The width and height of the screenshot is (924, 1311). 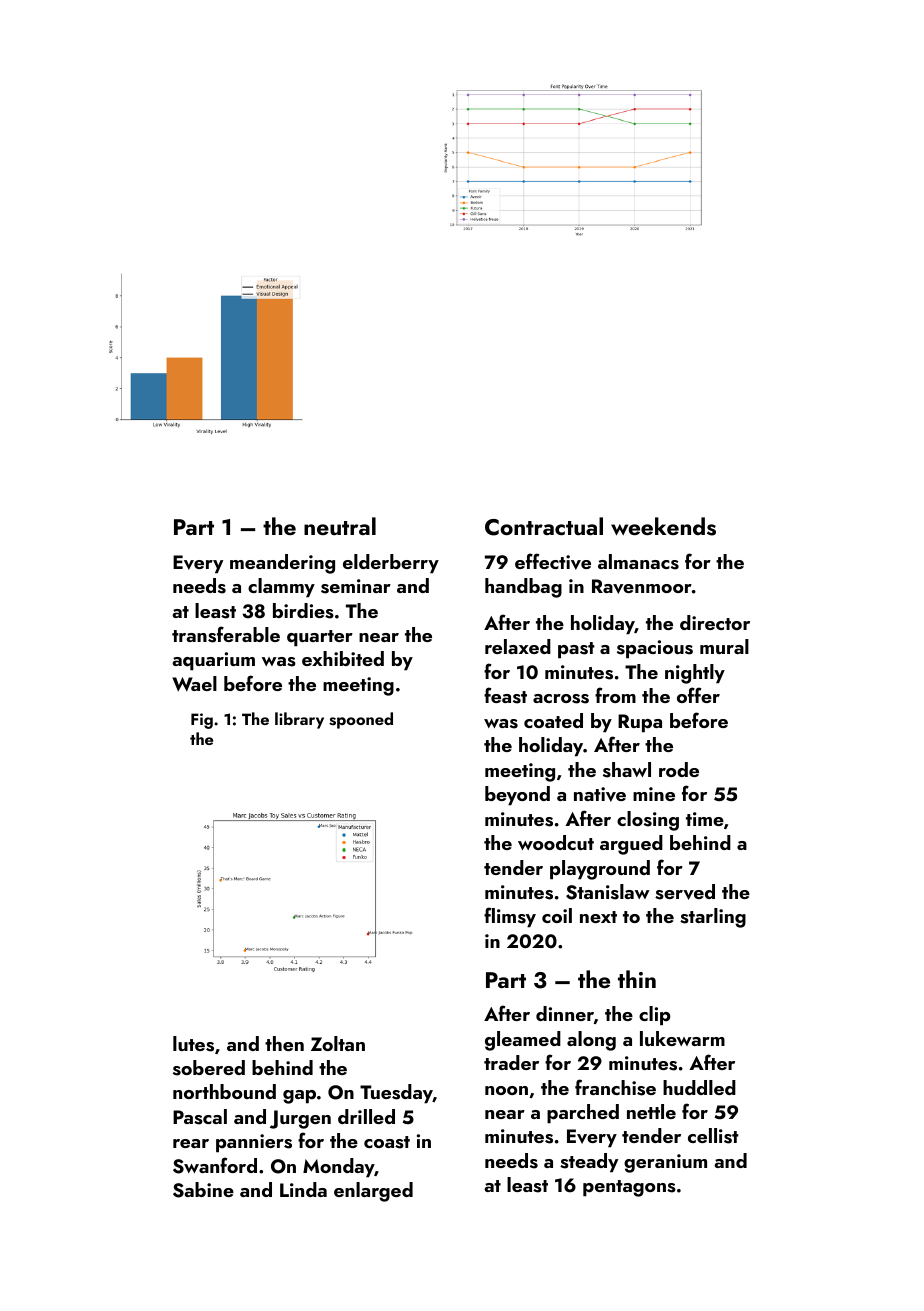 What do you see at coordinates (663, 526) in the screenshot?
I see `weekends` at bounding box center [663, 526].
